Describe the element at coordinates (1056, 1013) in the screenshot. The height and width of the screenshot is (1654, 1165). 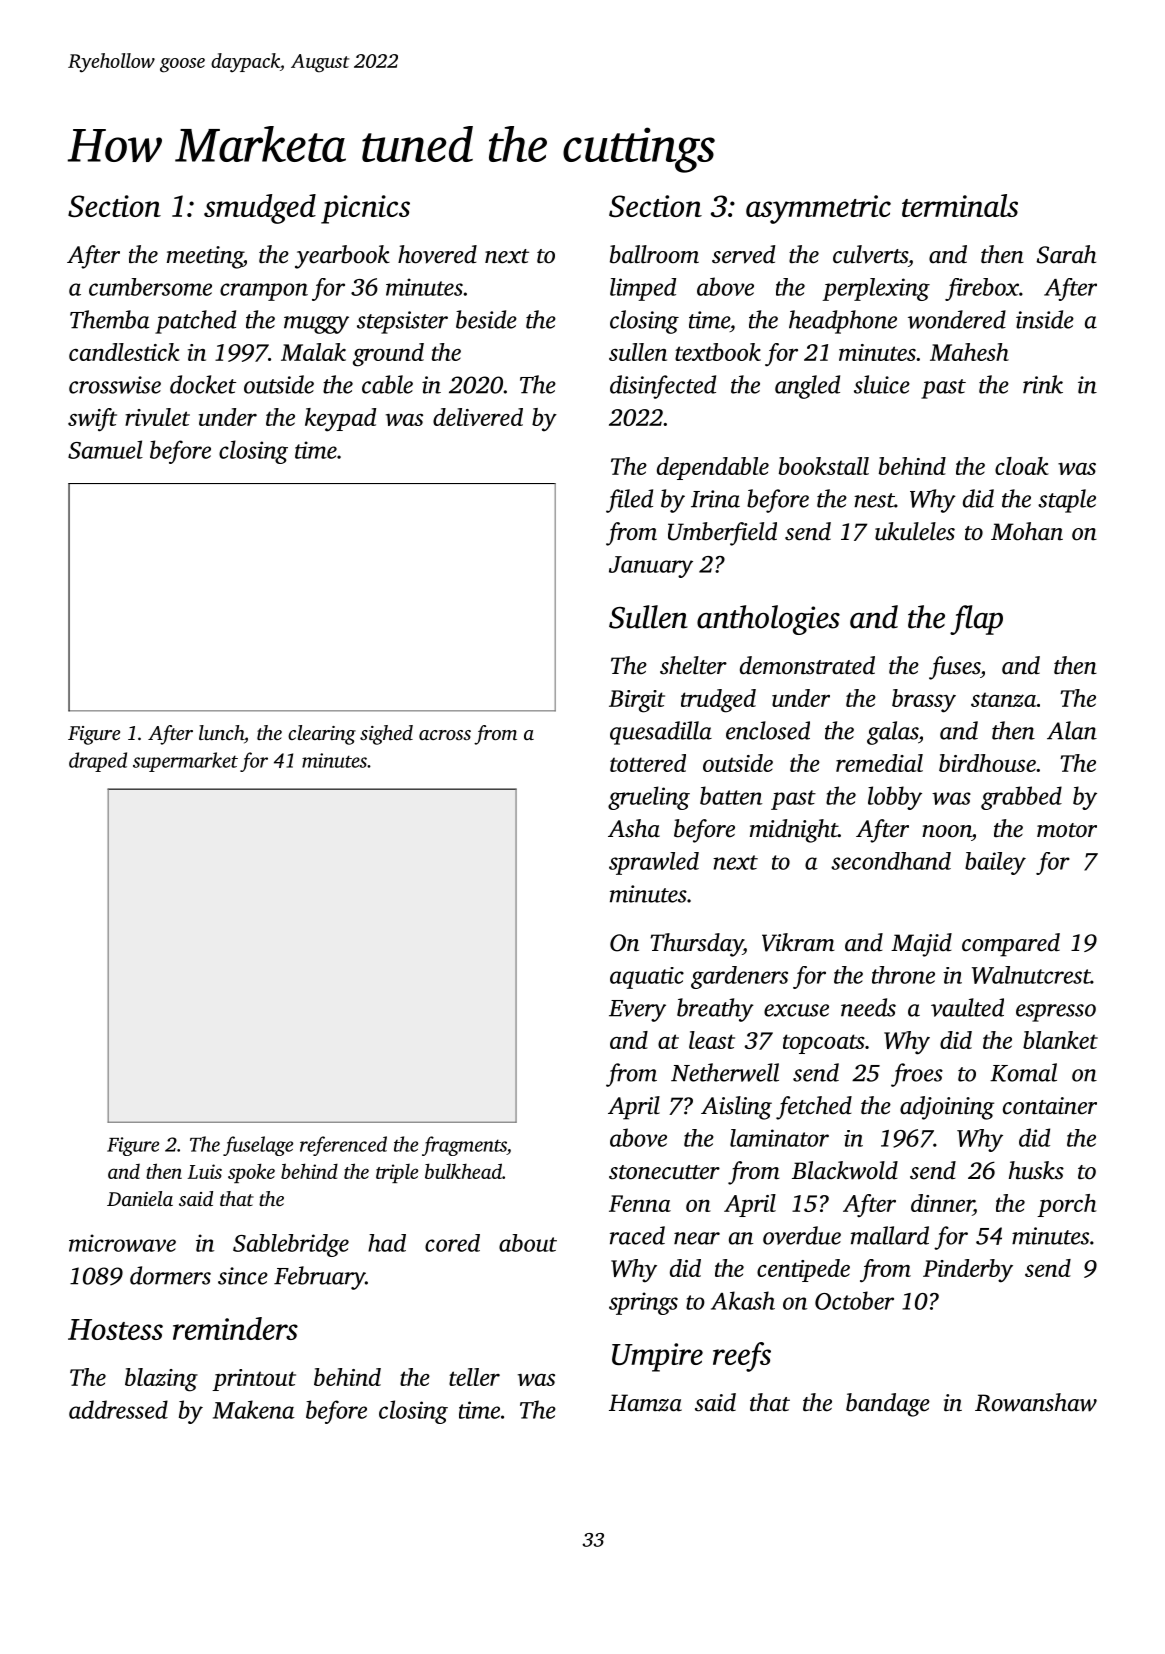
I see `espresso` at that location.
